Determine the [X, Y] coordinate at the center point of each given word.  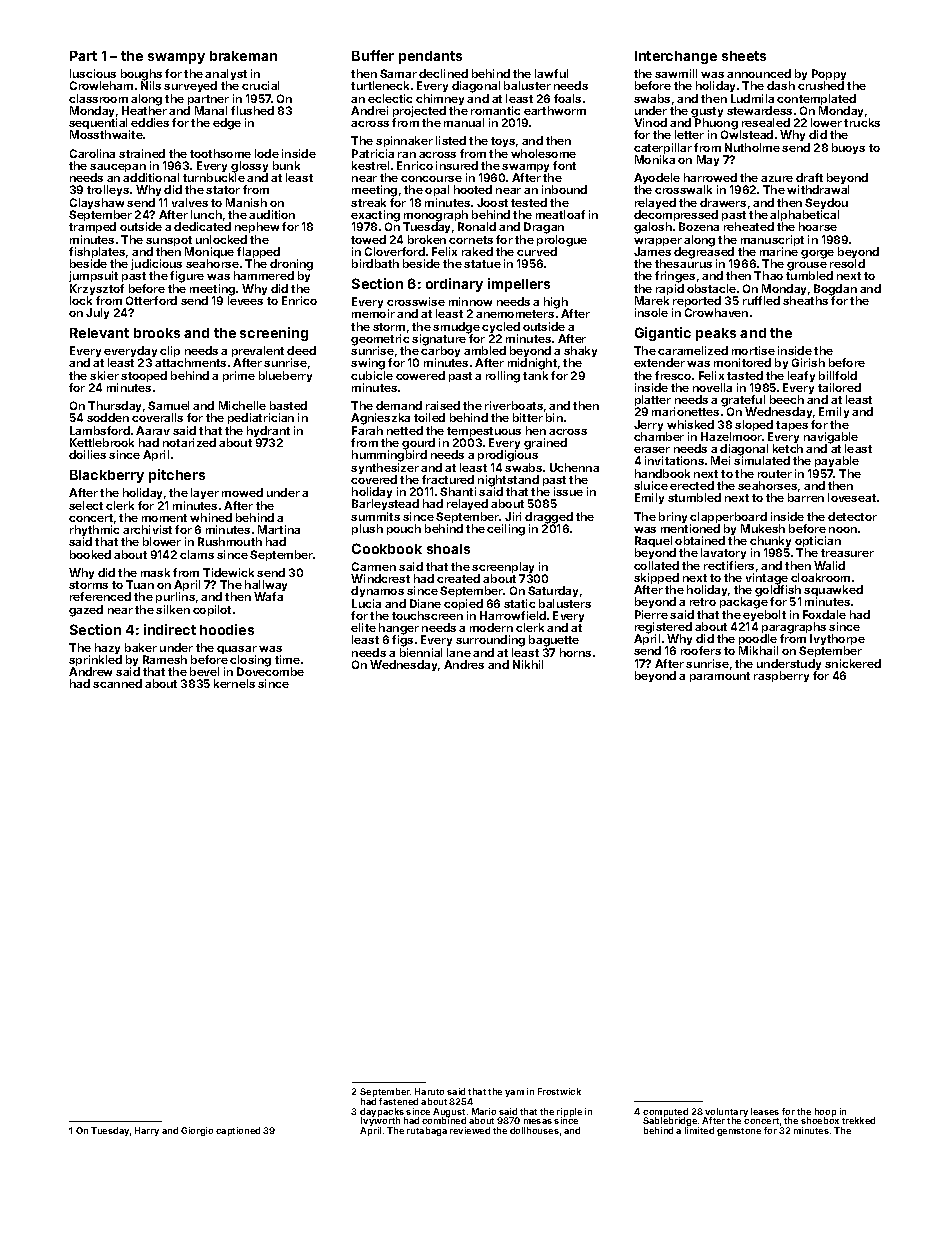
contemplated [816, 99]
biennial [421, 652]
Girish [808, 362]
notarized [189, 442]
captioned [238, 1131]
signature [439, 340]
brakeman [243, 56]
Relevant [99, 333]
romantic [495, 110]
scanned [117, 683]
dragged [549, 518]
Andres [464, 664]
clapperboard [728, 517]
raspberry [781, 676]
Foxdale [824, 614]
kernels [234, 683]
